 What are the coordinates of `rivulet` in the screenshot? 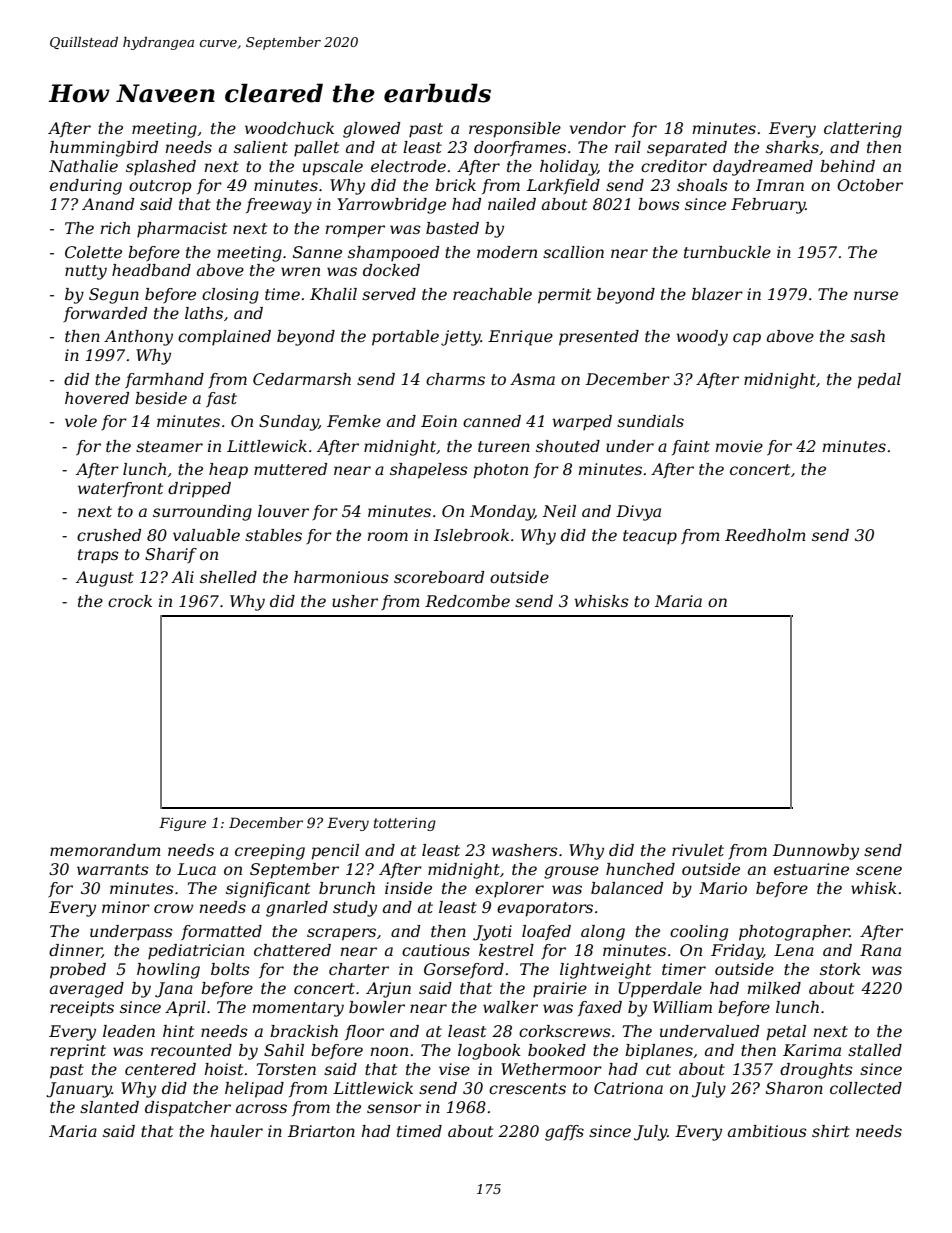 It's located at (698, 850).
